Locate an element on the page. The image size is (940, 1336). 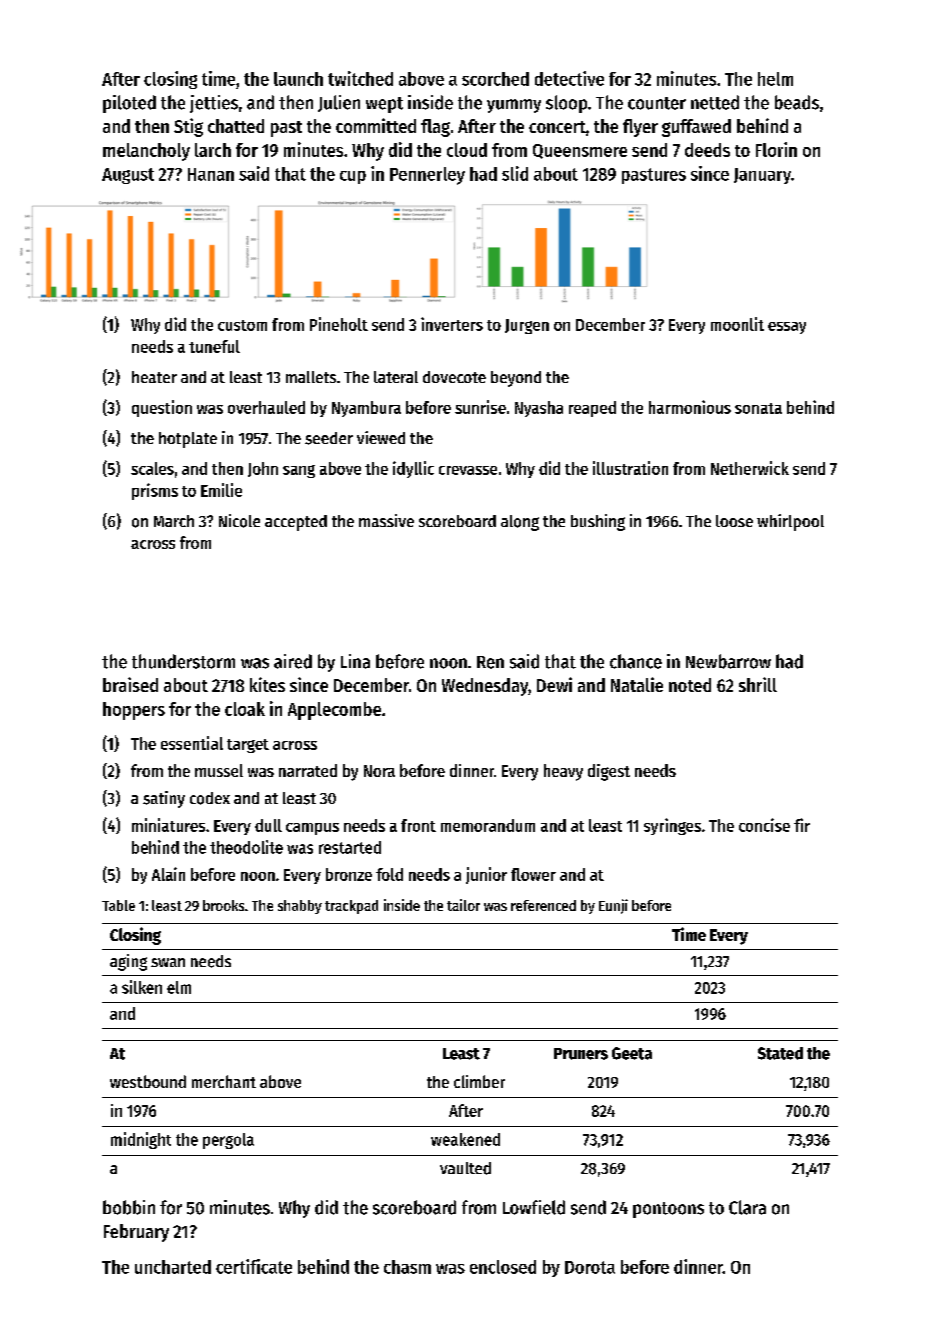
memorandum is located at coordinates (488, 825).
